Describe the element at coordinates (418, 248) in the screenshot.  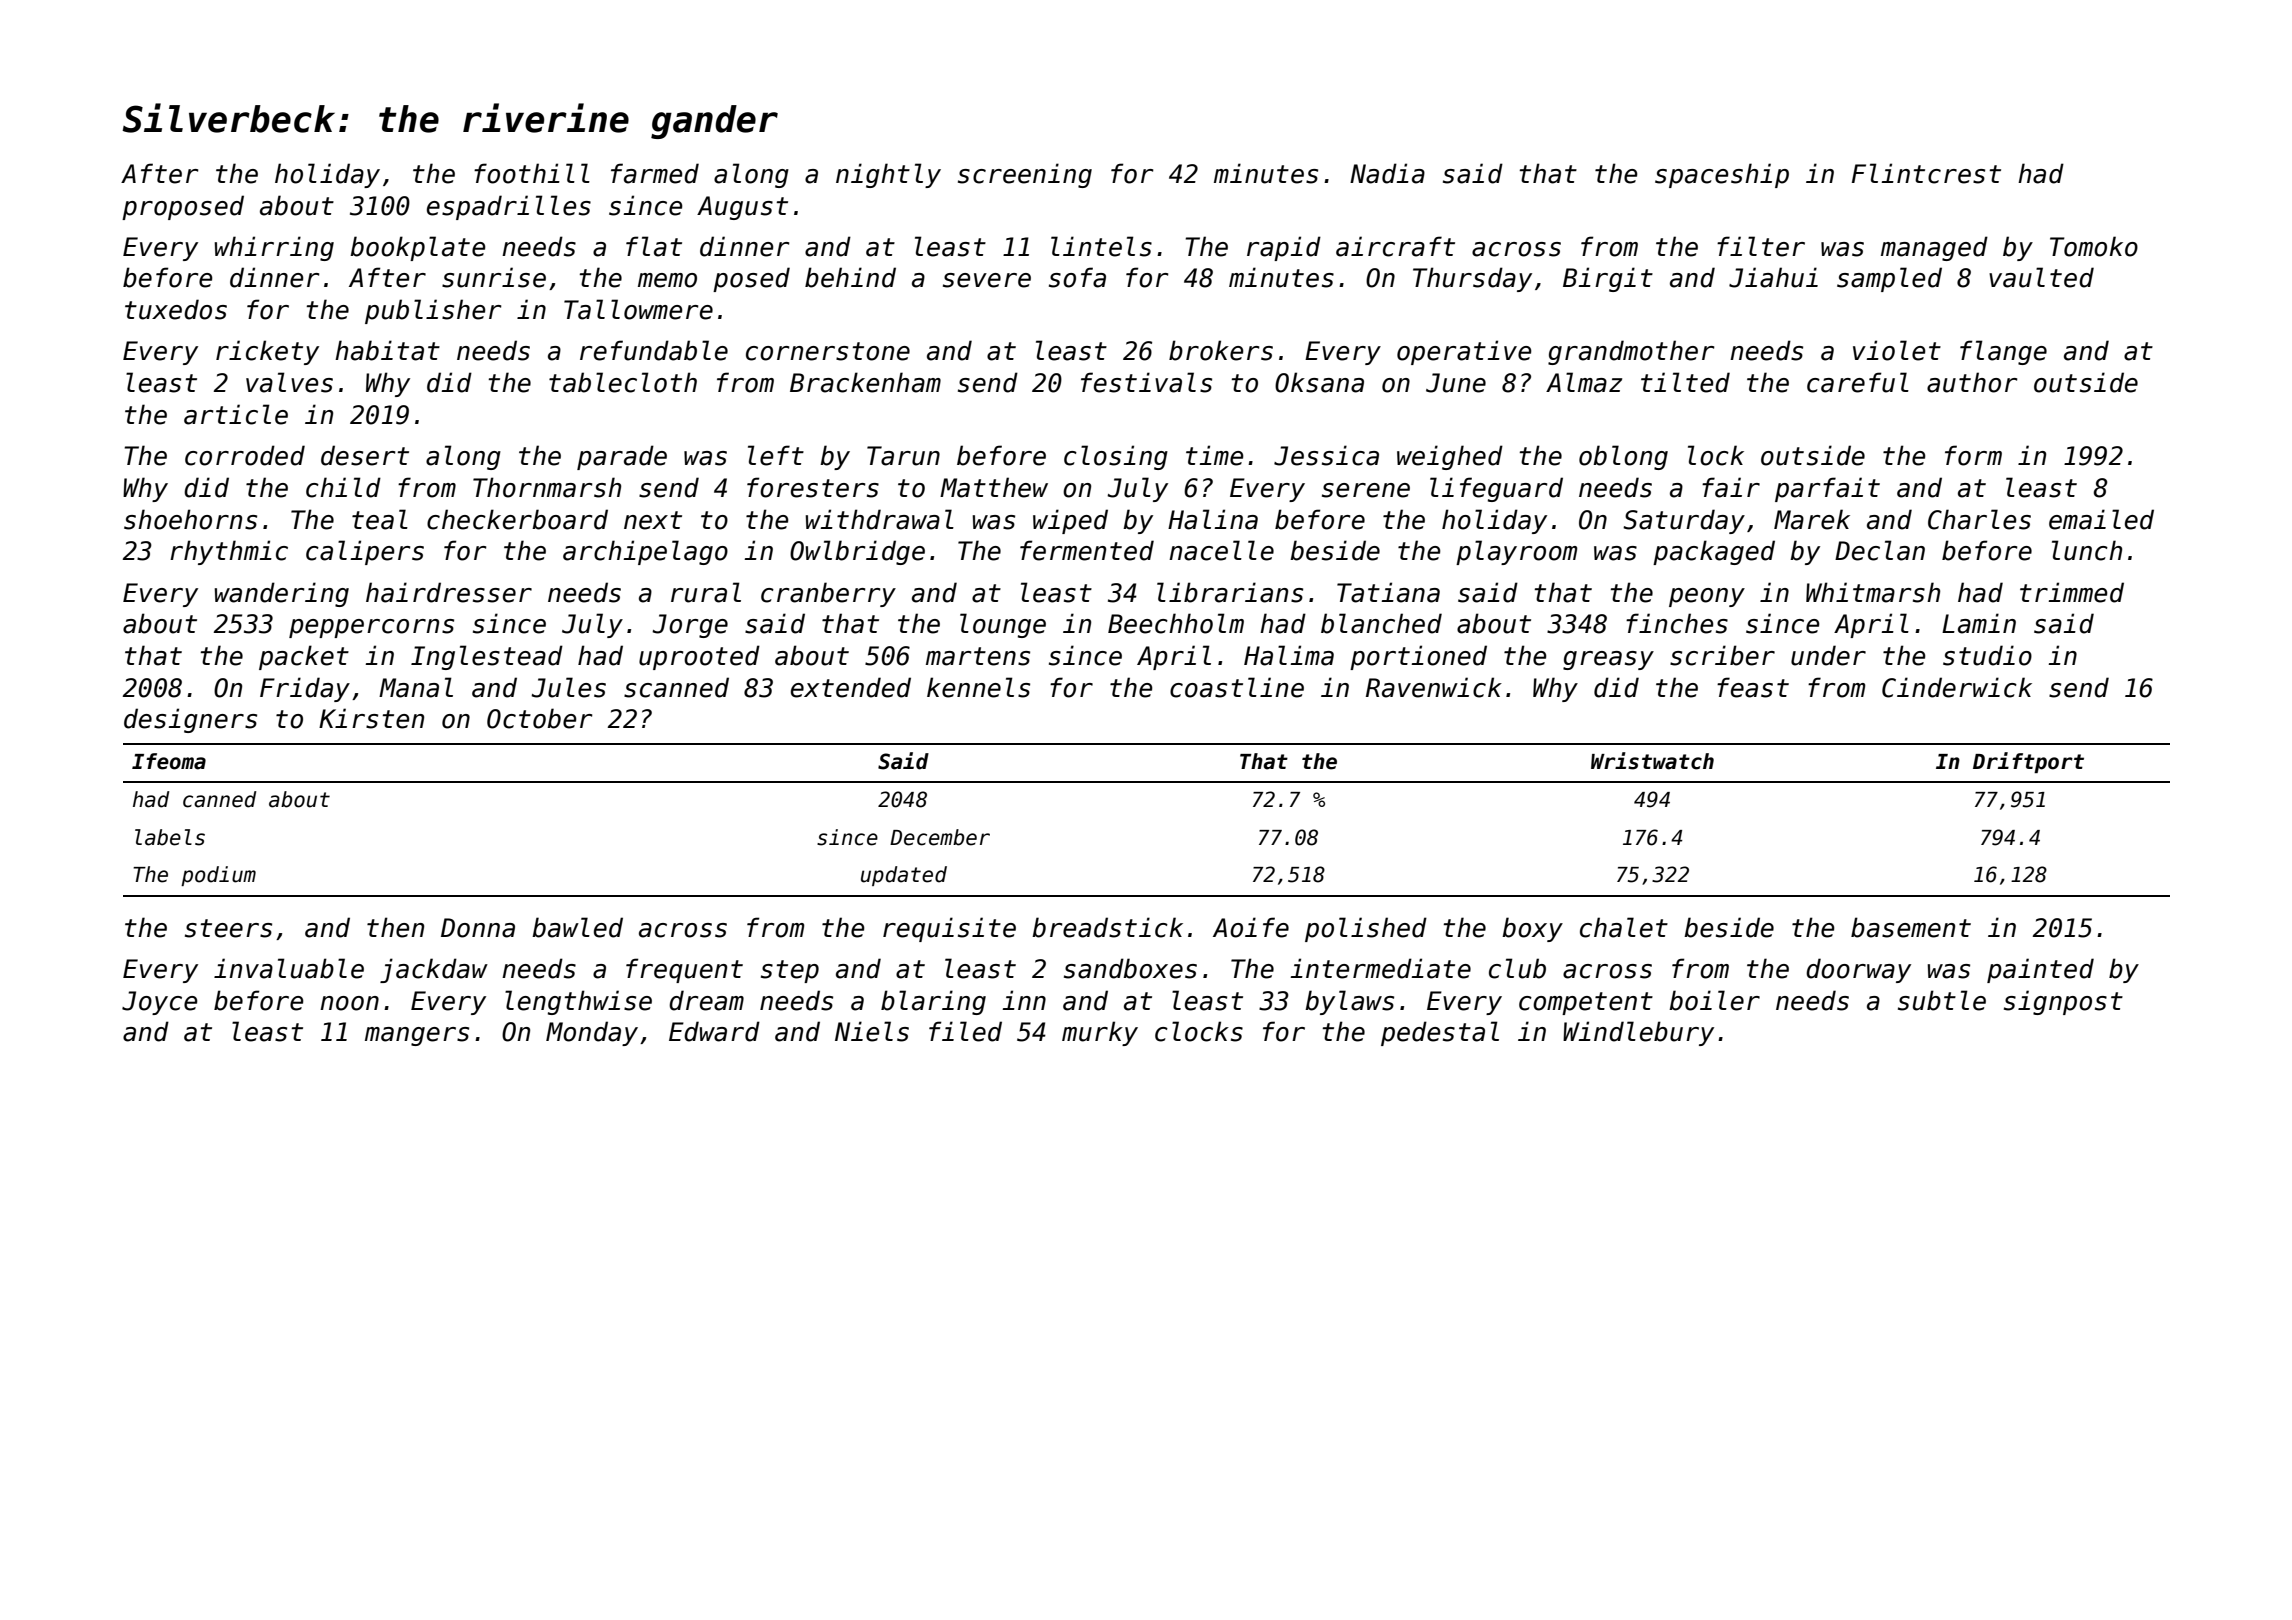
I see `bookplate` at that location.
